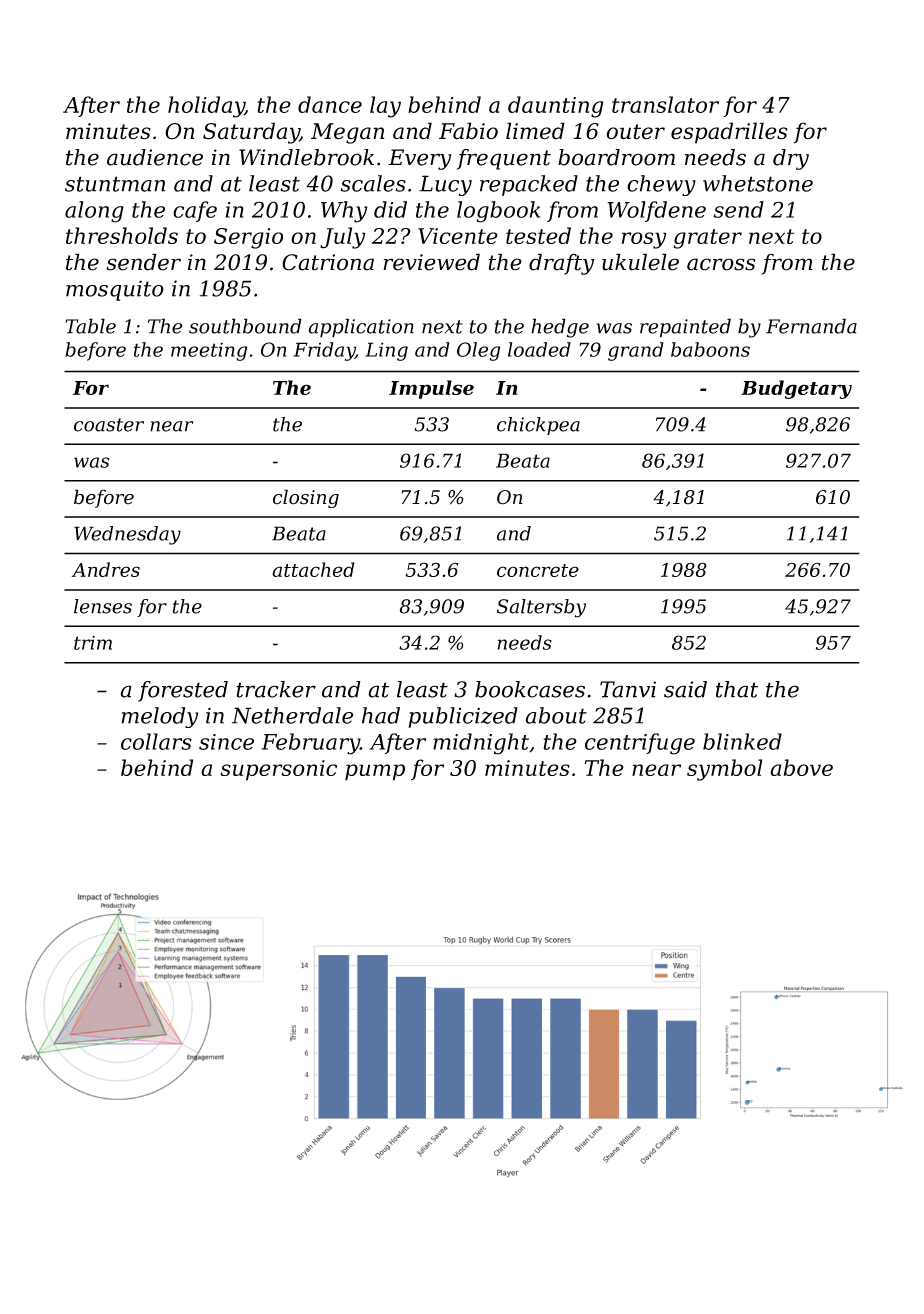 The image size is (924, 1314). I want to click on did, so click(390, 209).
